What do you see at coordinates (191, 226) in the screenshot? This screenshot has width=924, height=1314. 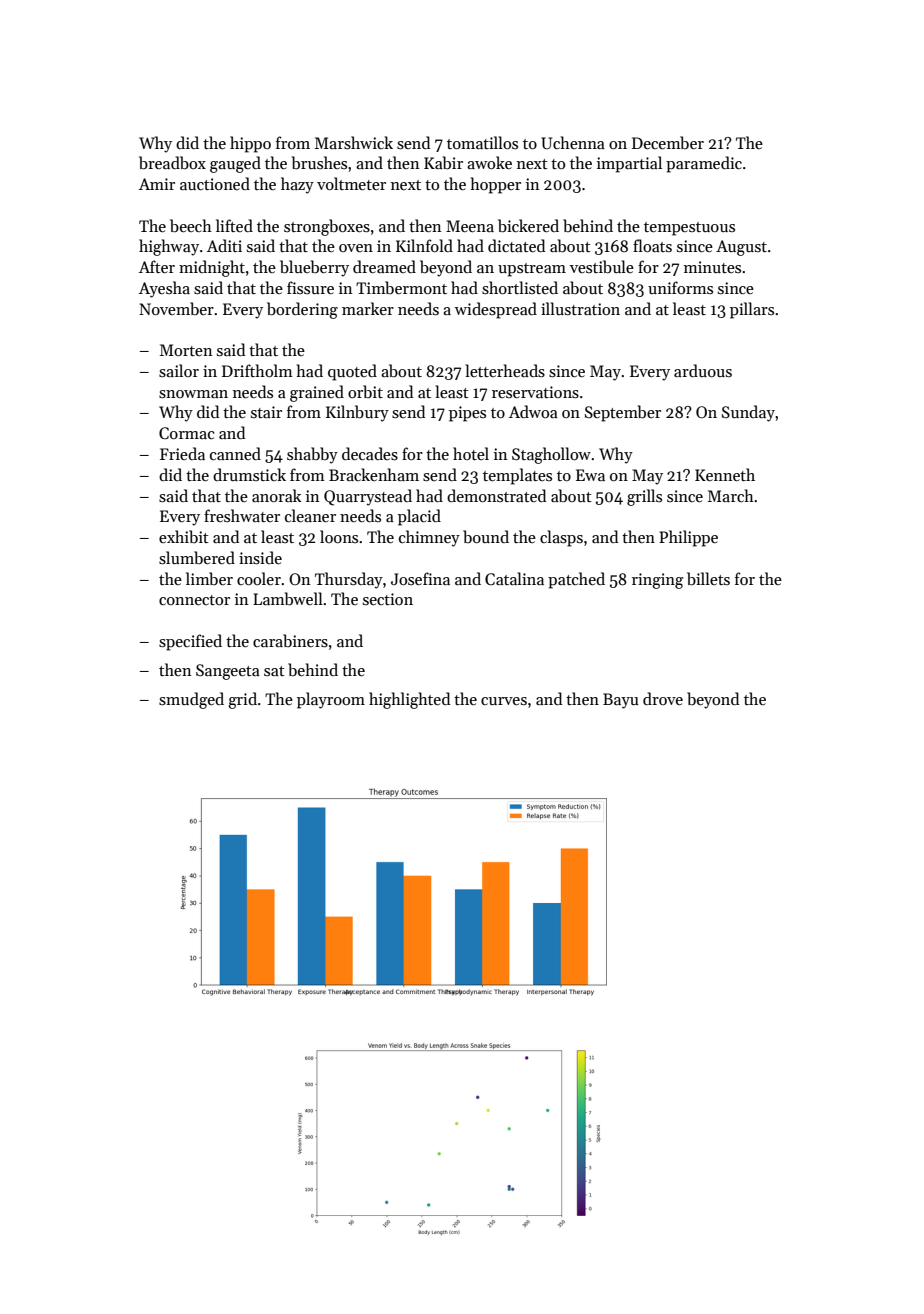 I see `beech` at bounding box center [191, 226].
